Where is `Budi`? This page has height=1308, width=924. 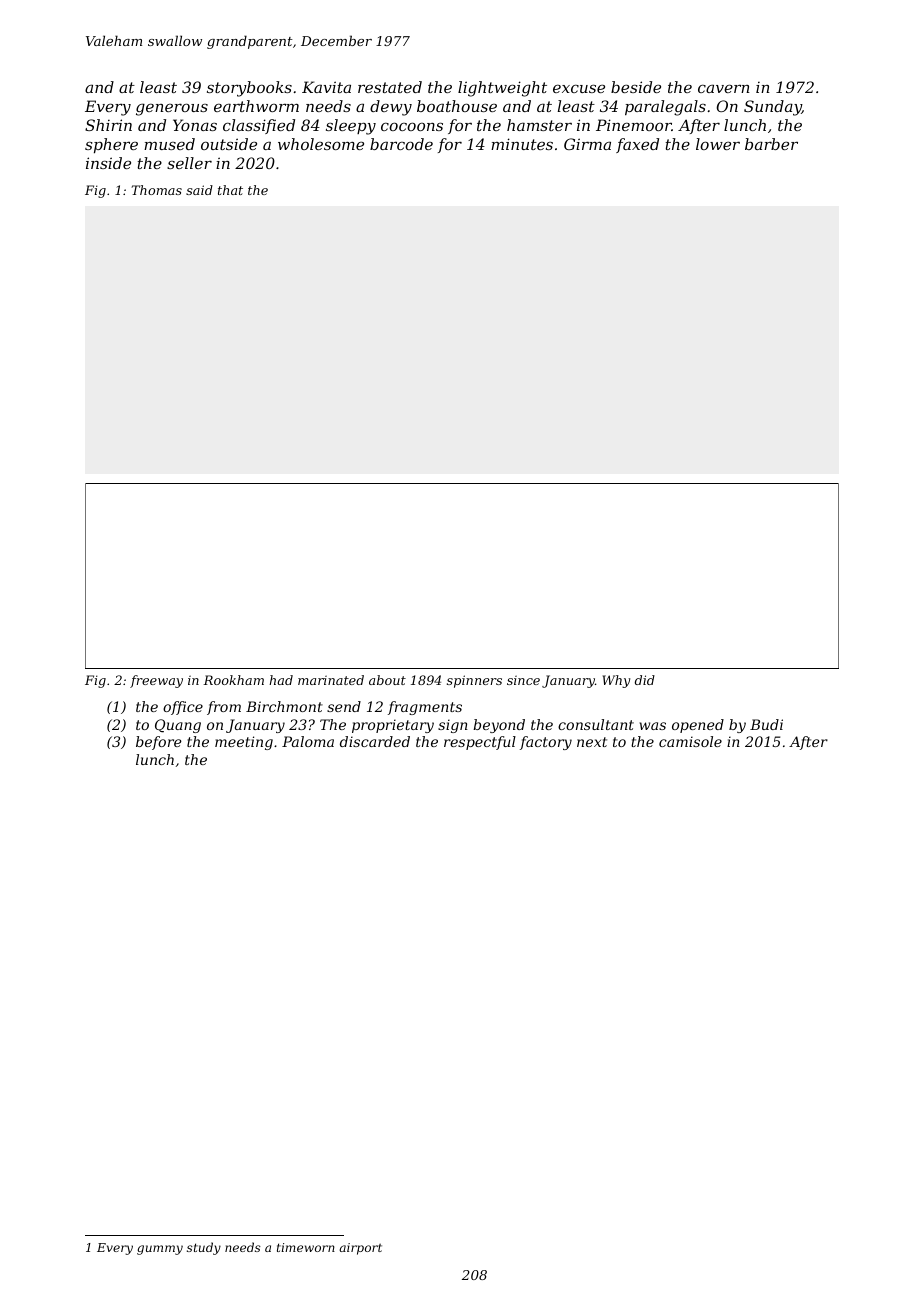 Budi is located at coordinates (766, 724).
